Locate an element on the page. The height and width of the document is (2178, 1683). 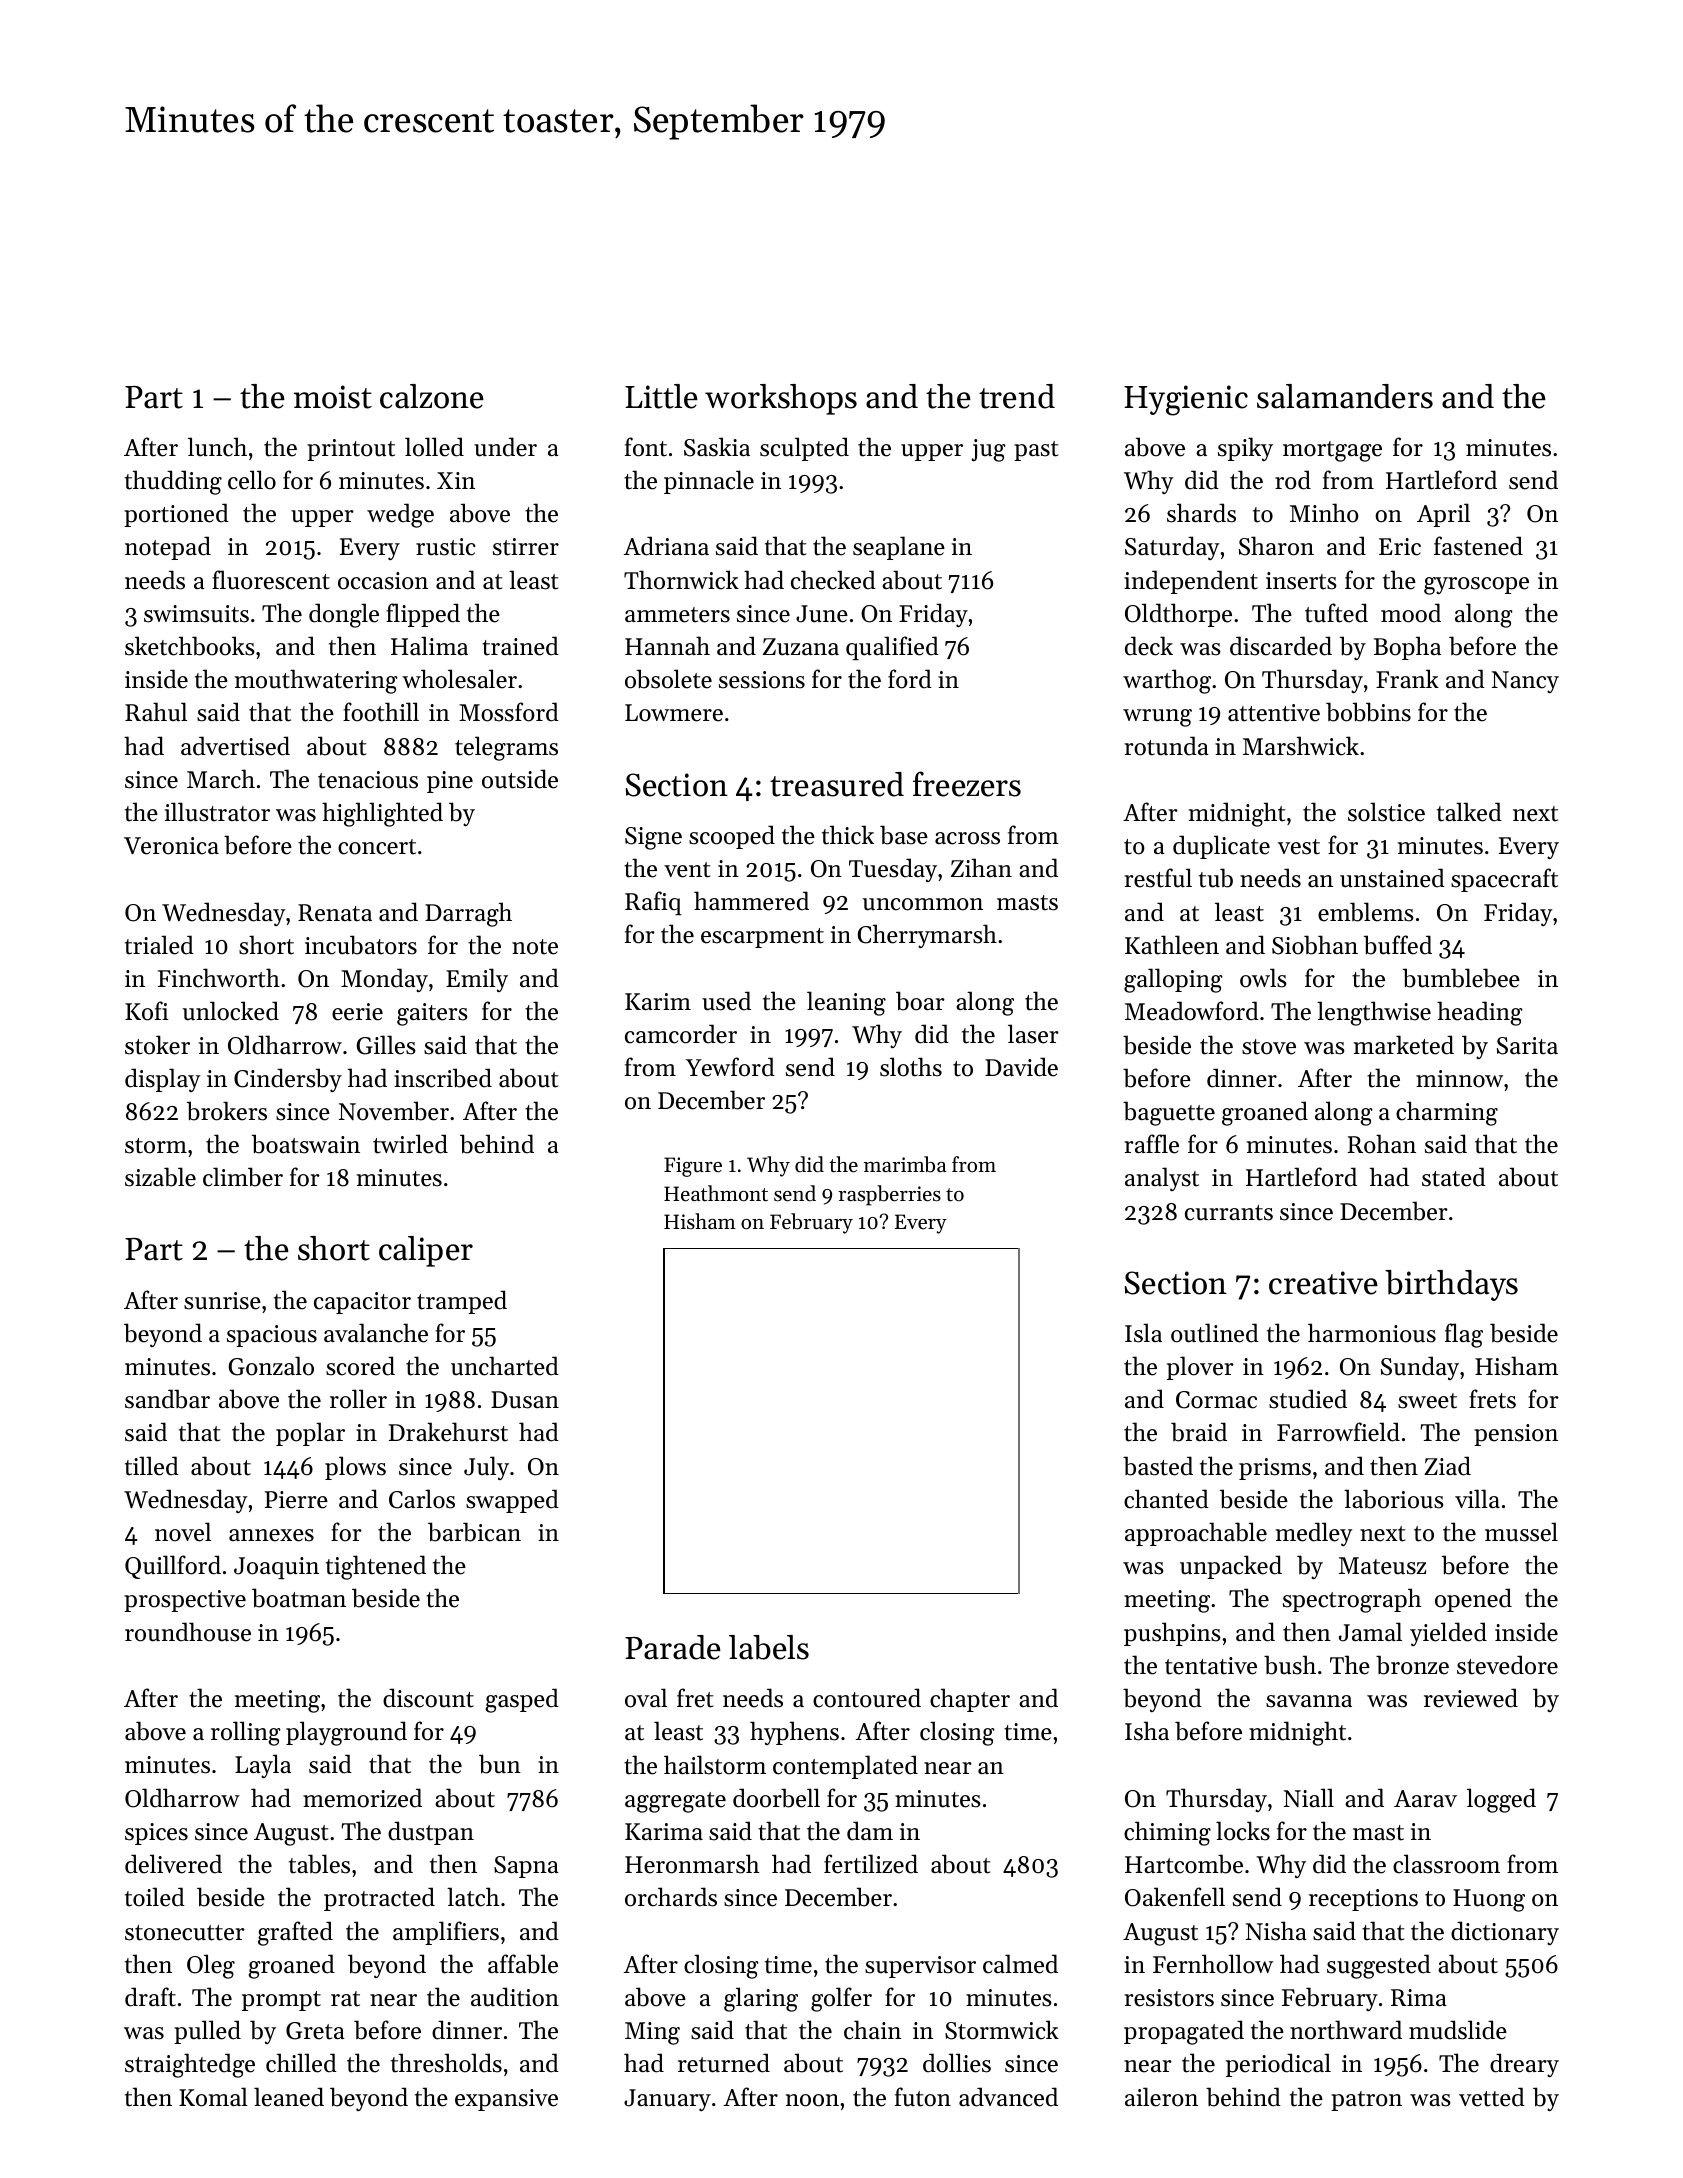
Hygienic is located at coordinates (1186, 400).
